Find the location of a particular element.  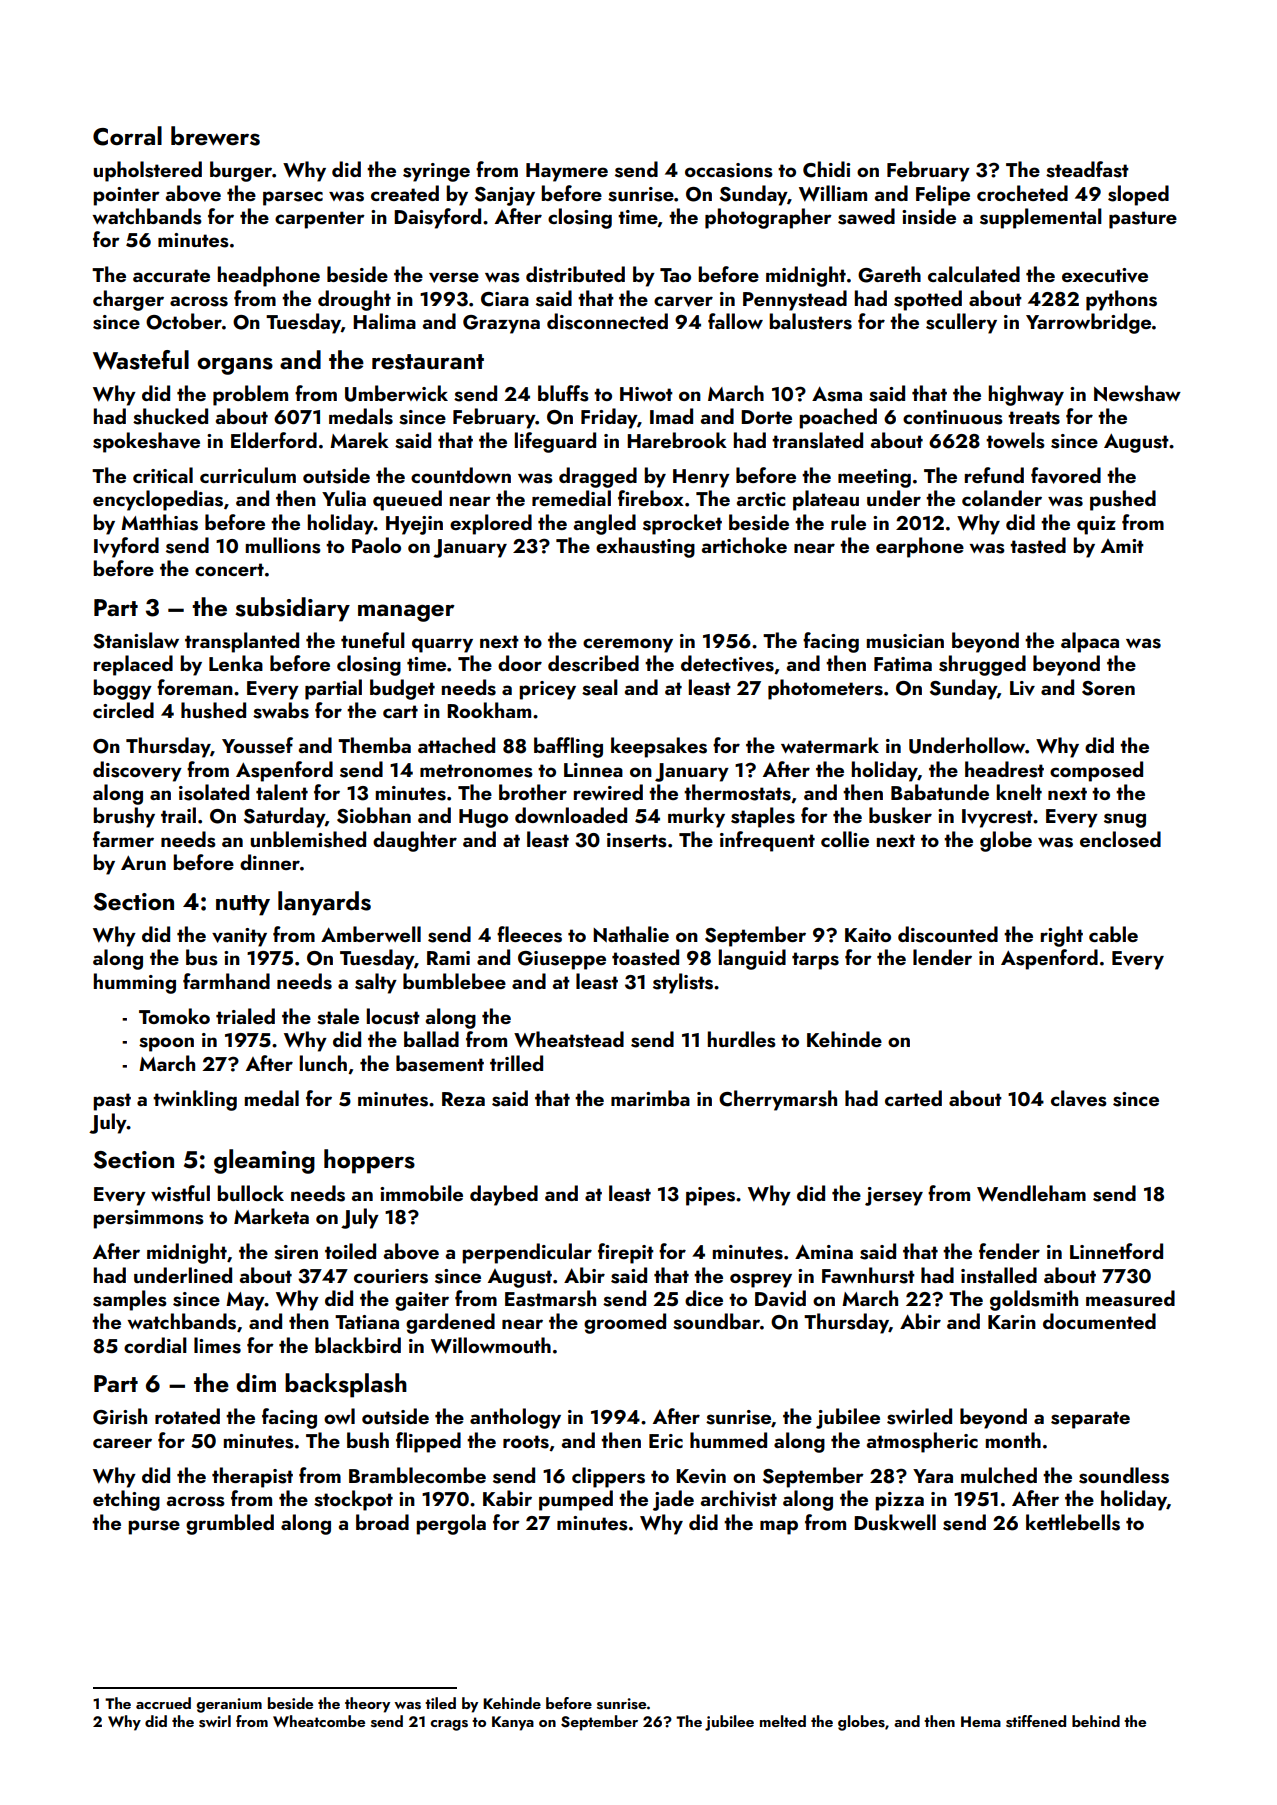

grumbled is located at coordinates (230, 1524).
